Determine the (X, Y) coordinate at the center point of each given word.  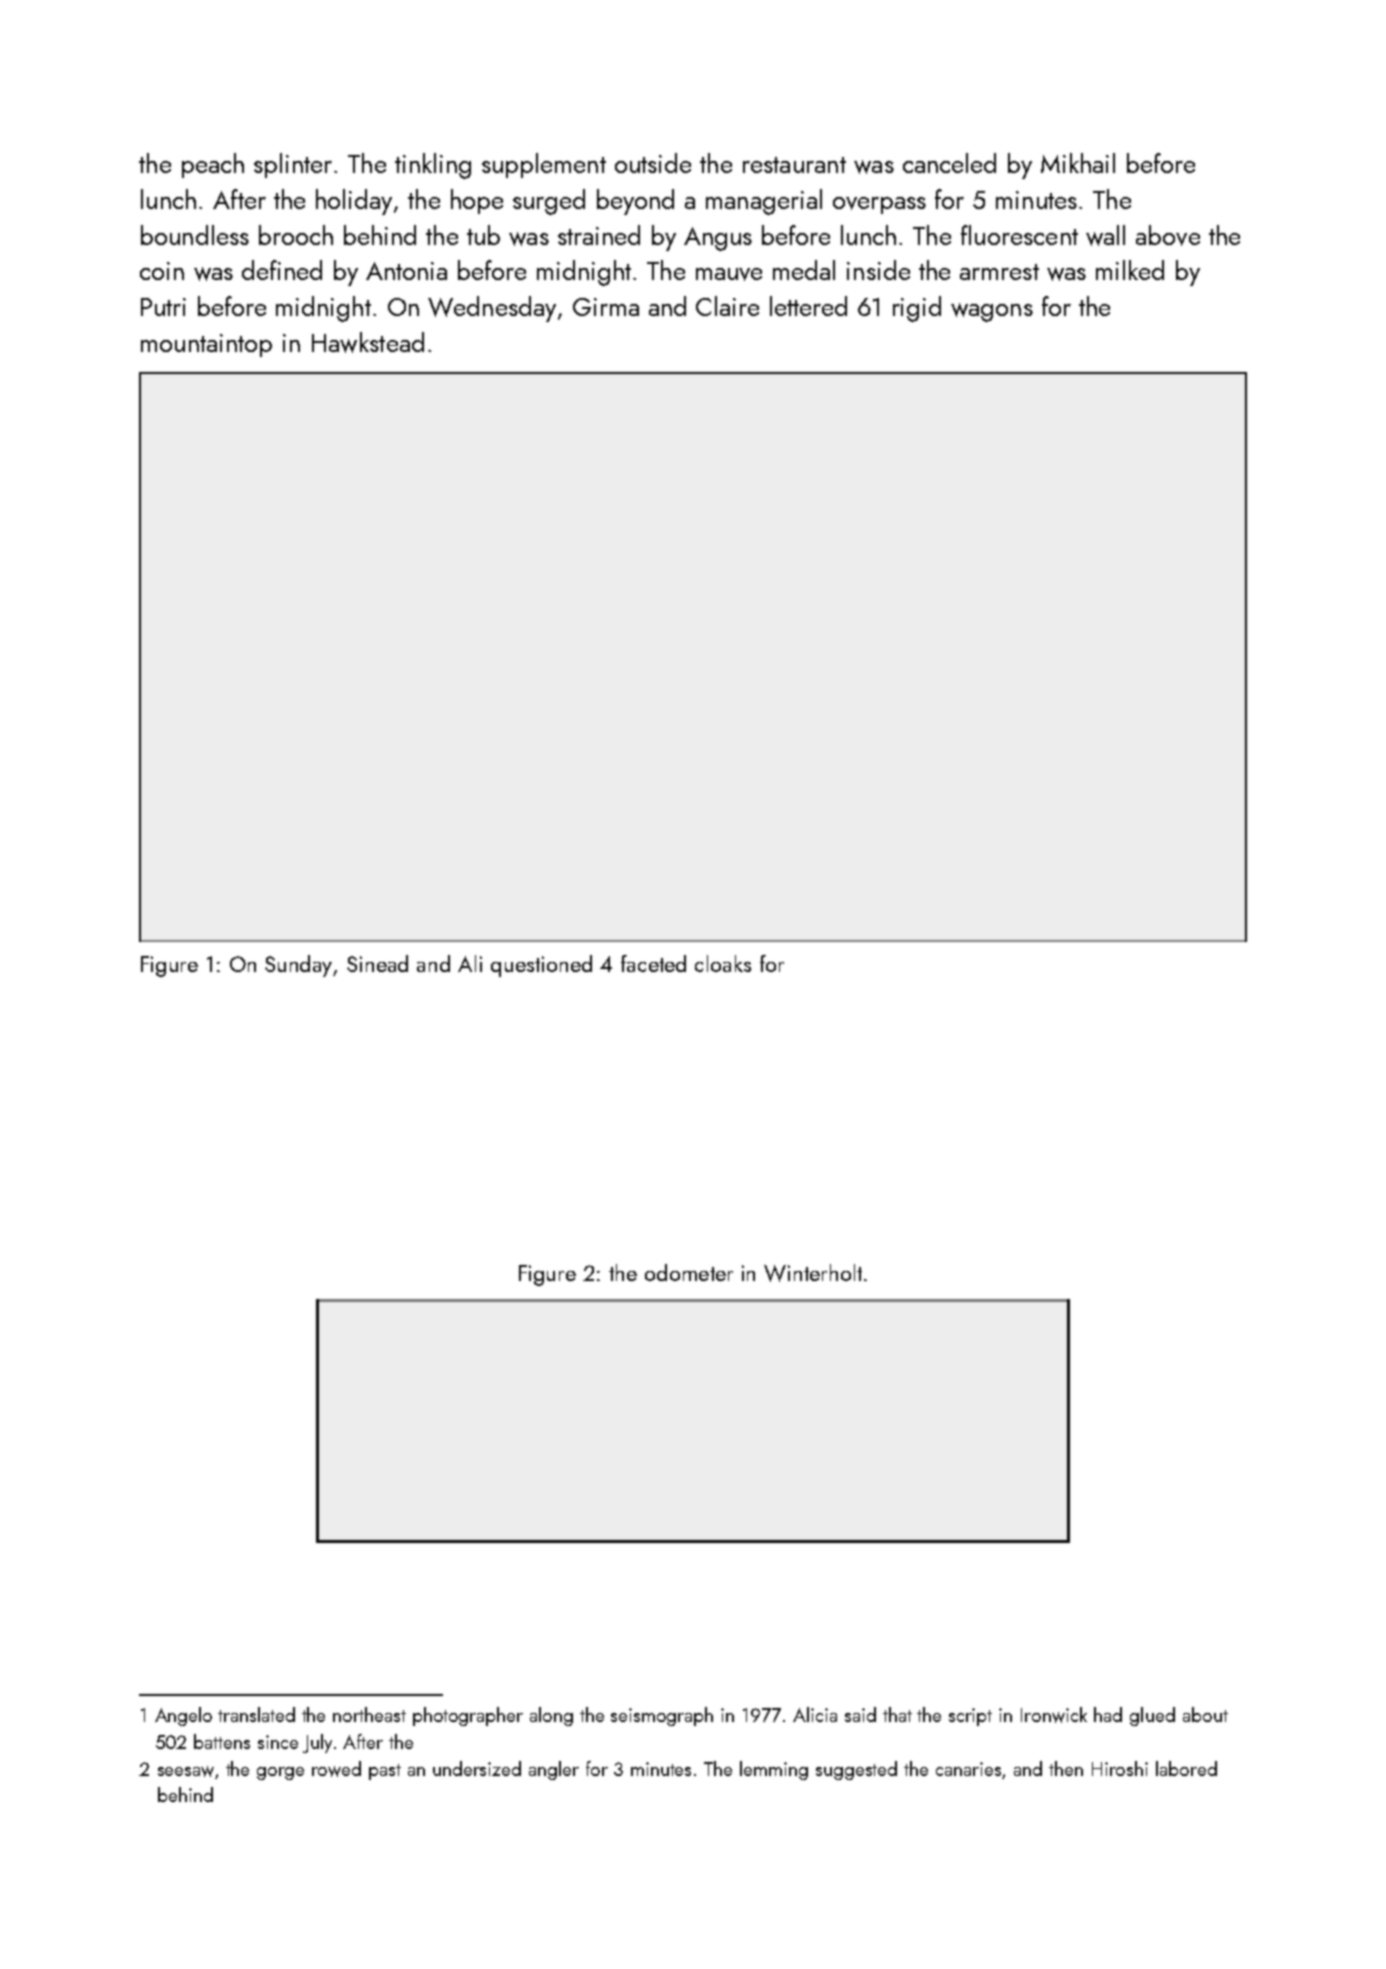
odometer (689, 1272)
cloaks (723, 963)
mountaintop (206, 345)
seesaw (186, 1771)
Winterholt (813, 1273)
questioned (541, 966)
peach (213, 165)
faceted (653, 963)
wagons (992, 312)
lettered (808, 306)
